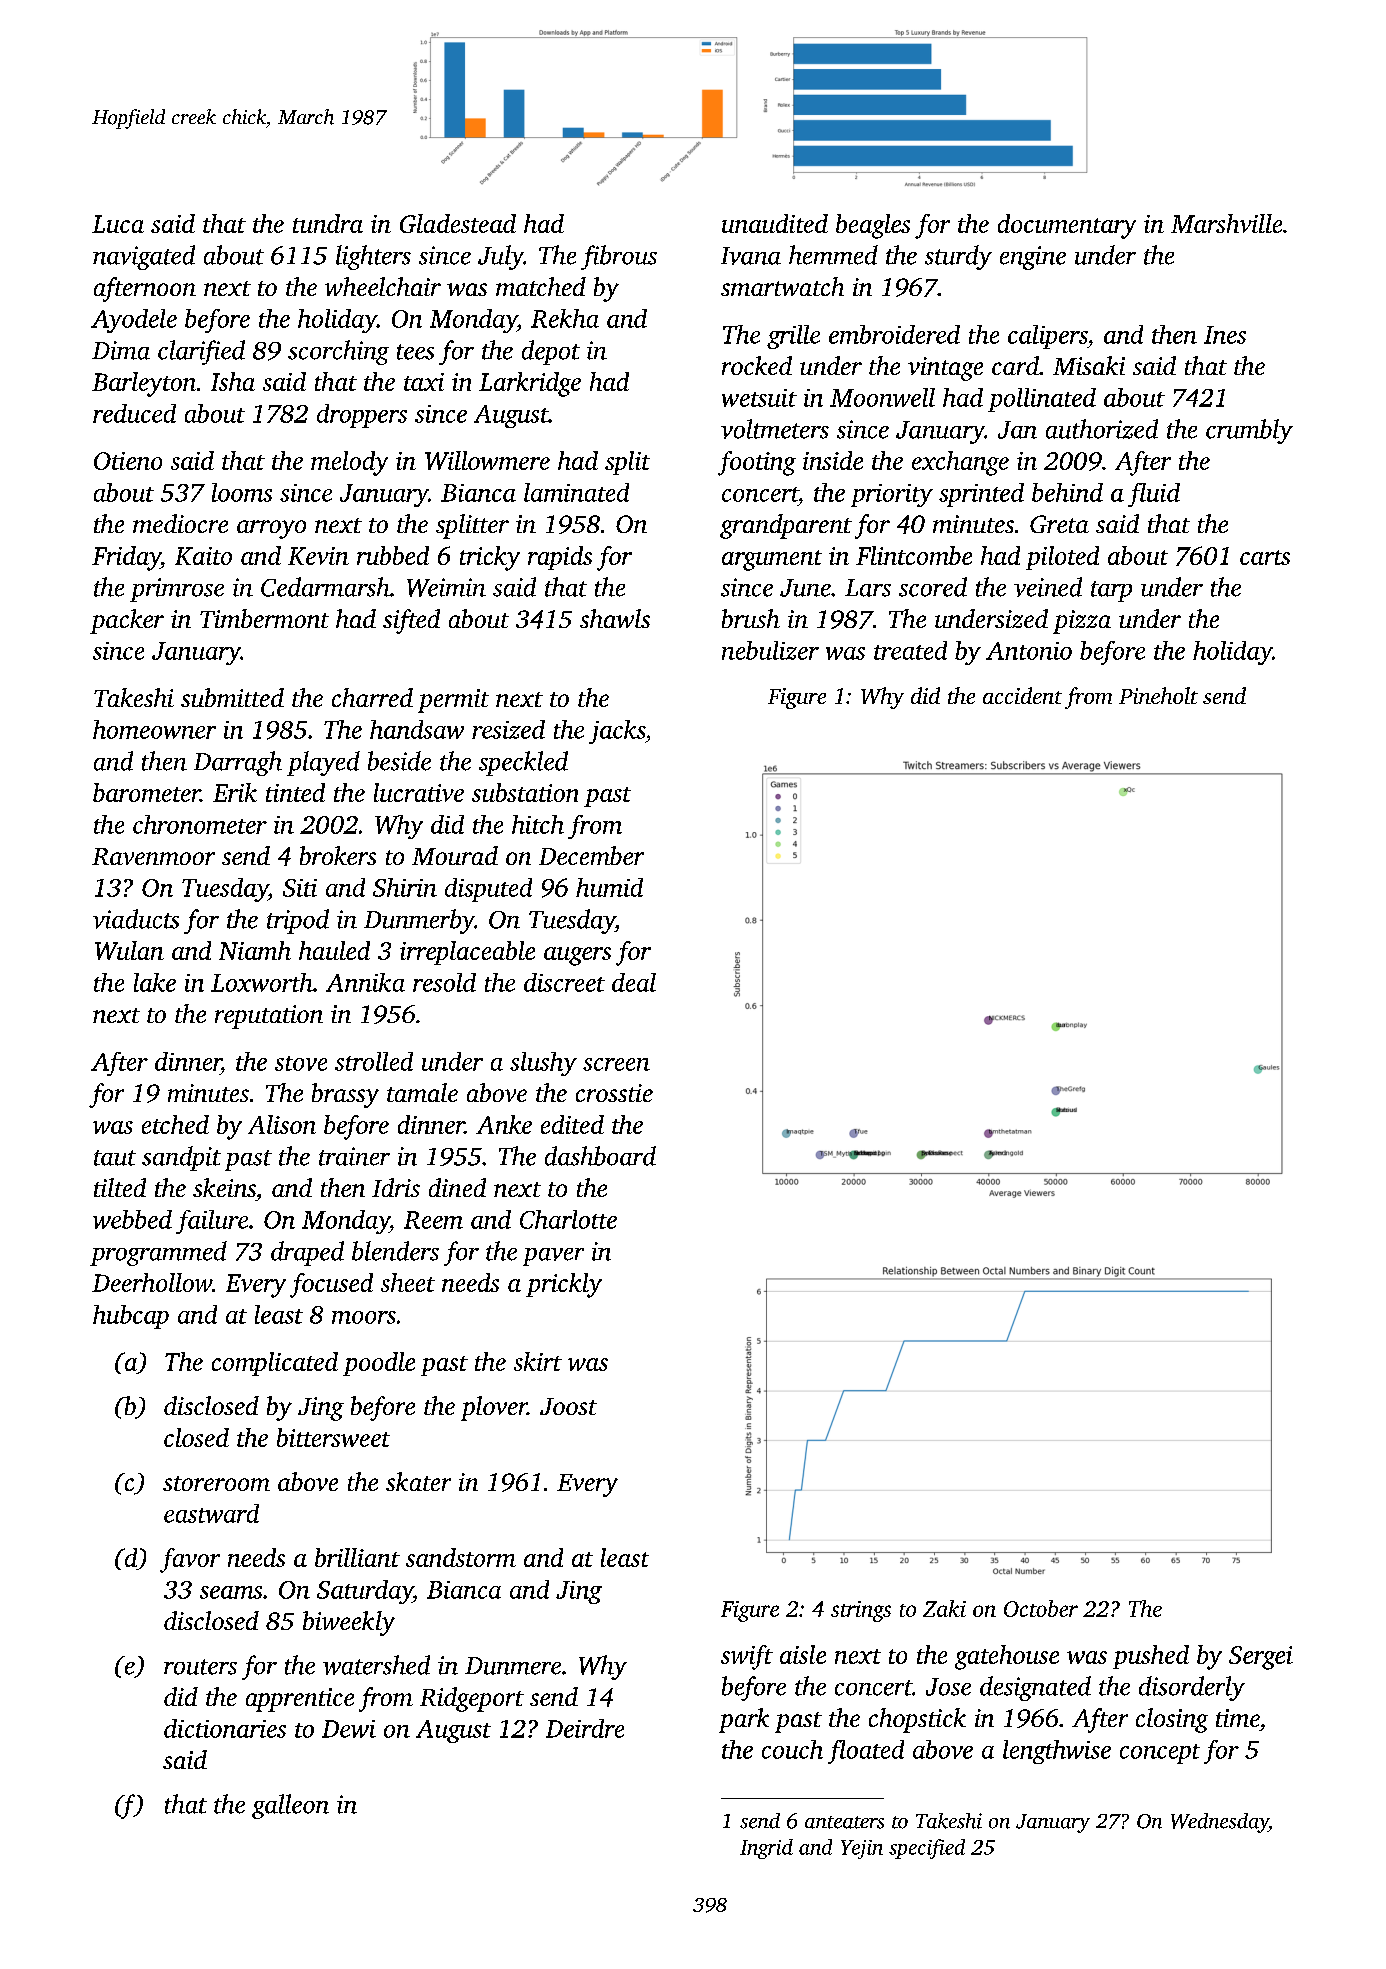  What do you see at coordinates (154, 729) in the screenshot?
I see `homeowner` at bounding box center [154, 729].
